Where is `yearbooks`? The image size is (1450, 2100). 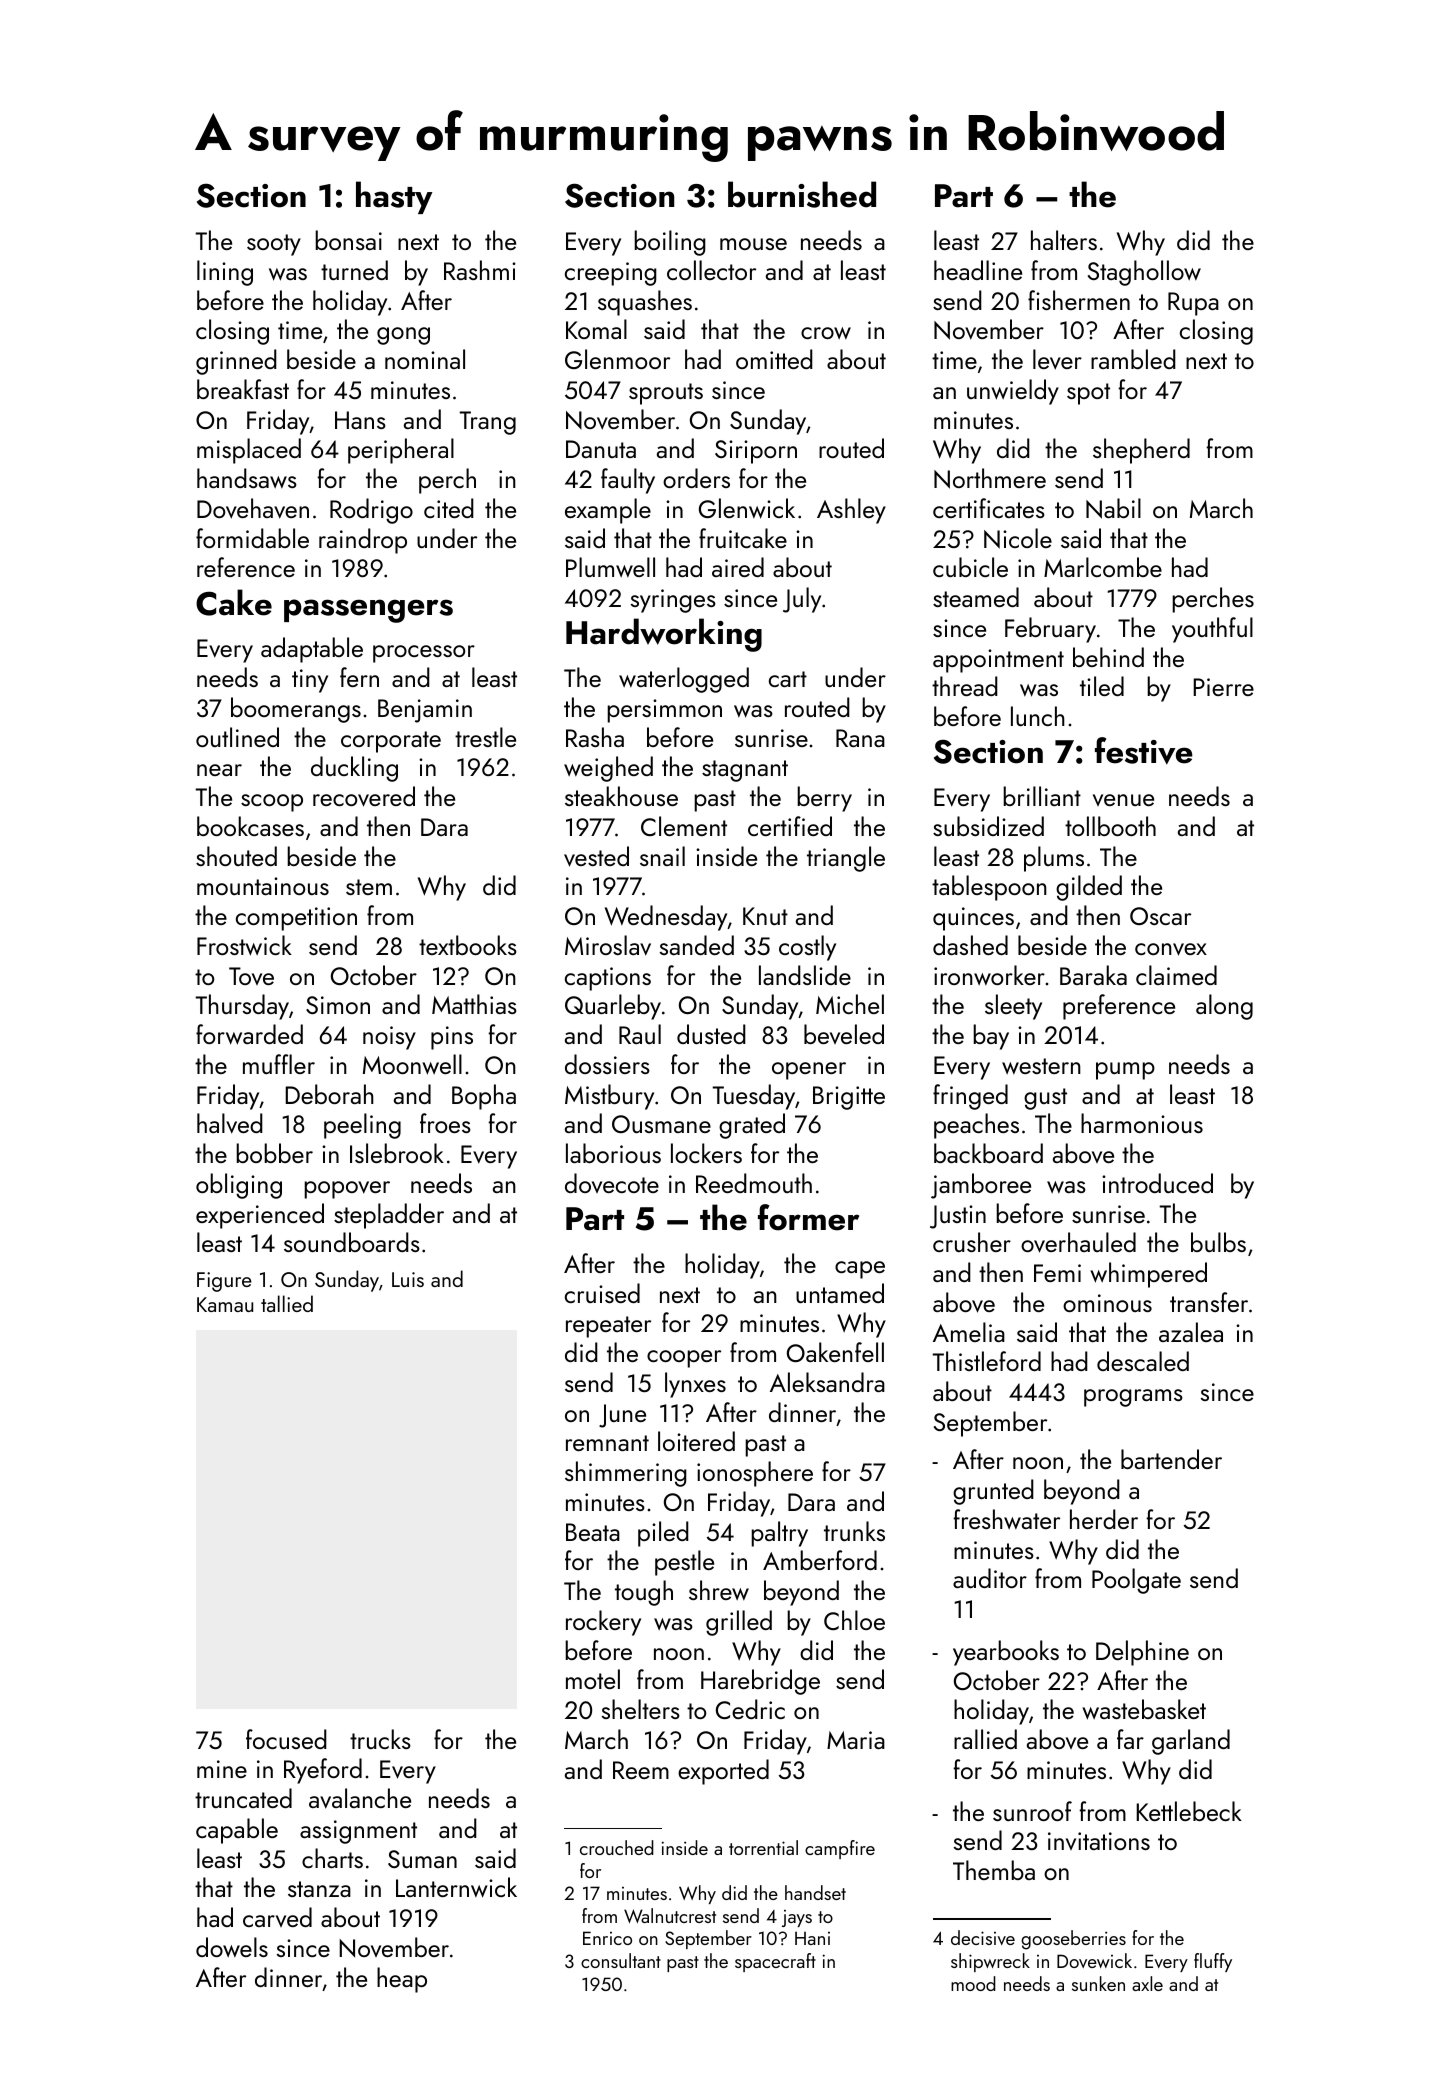 yearbooks is located at coordinates (1006, 1653).
